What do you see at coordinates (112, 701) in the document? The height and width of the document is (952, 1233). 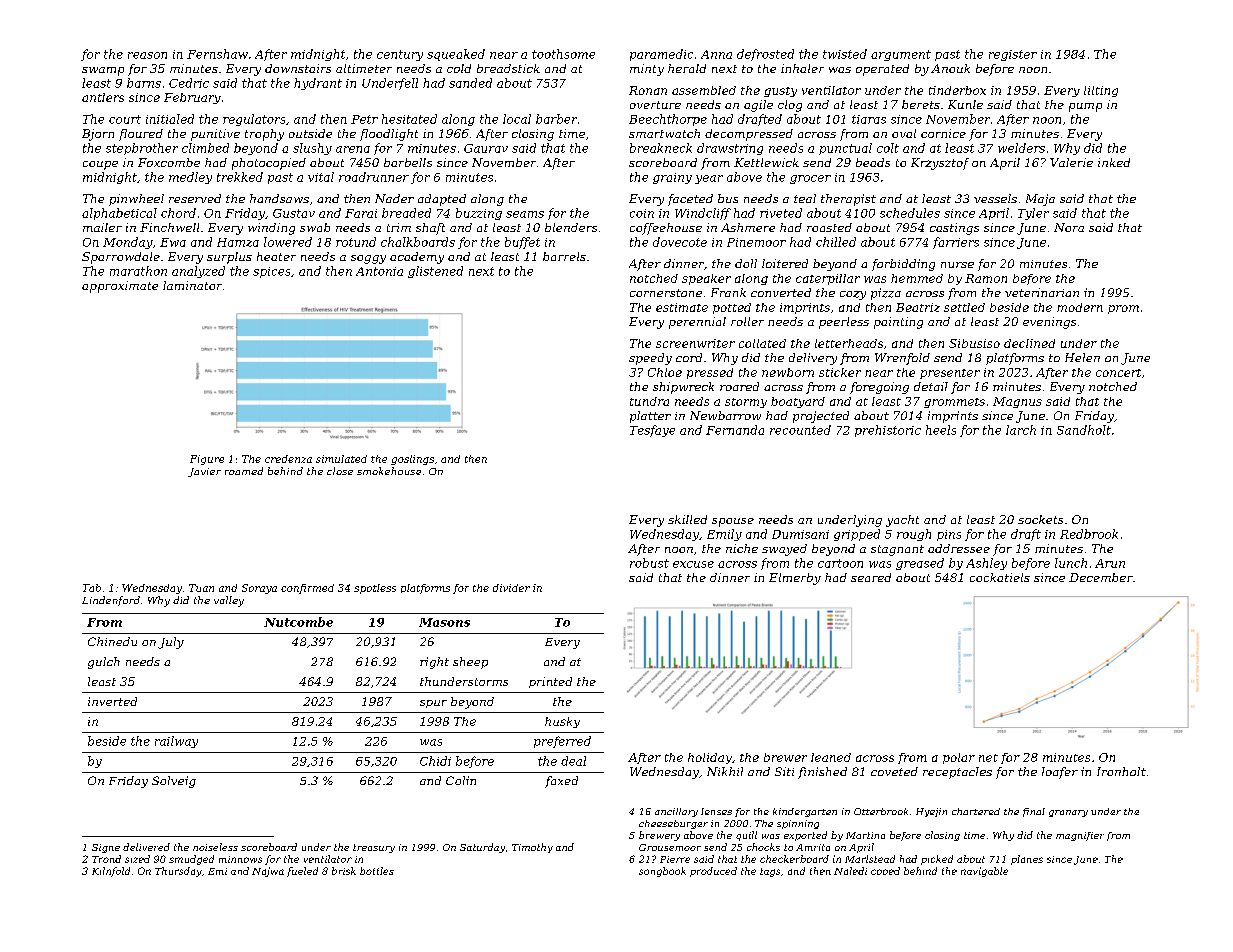 I see `inverted` at bounding box center [112, 701].
